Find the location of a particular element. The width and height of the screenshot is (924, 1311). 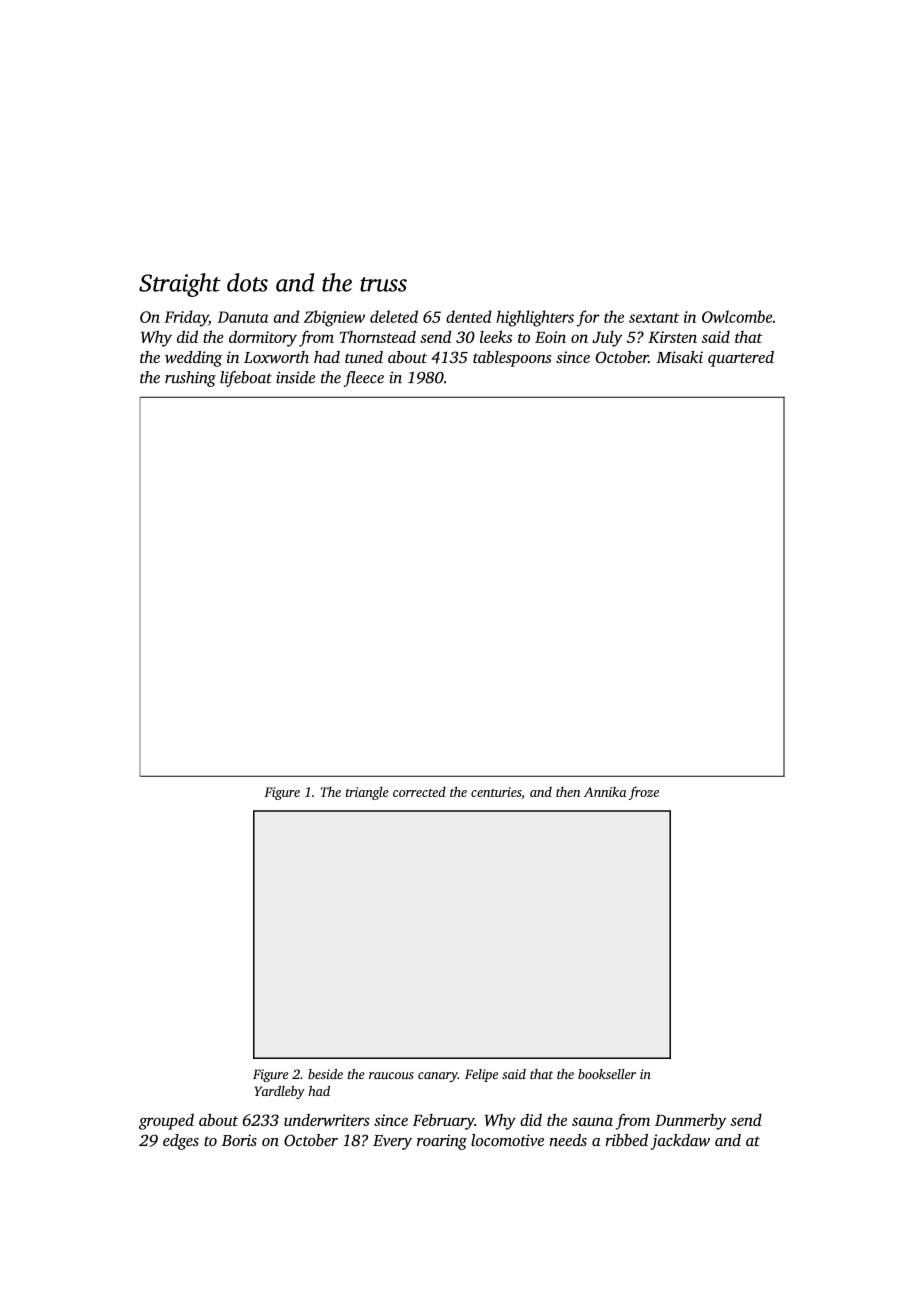

froze is located at coordinates (644, 793).
